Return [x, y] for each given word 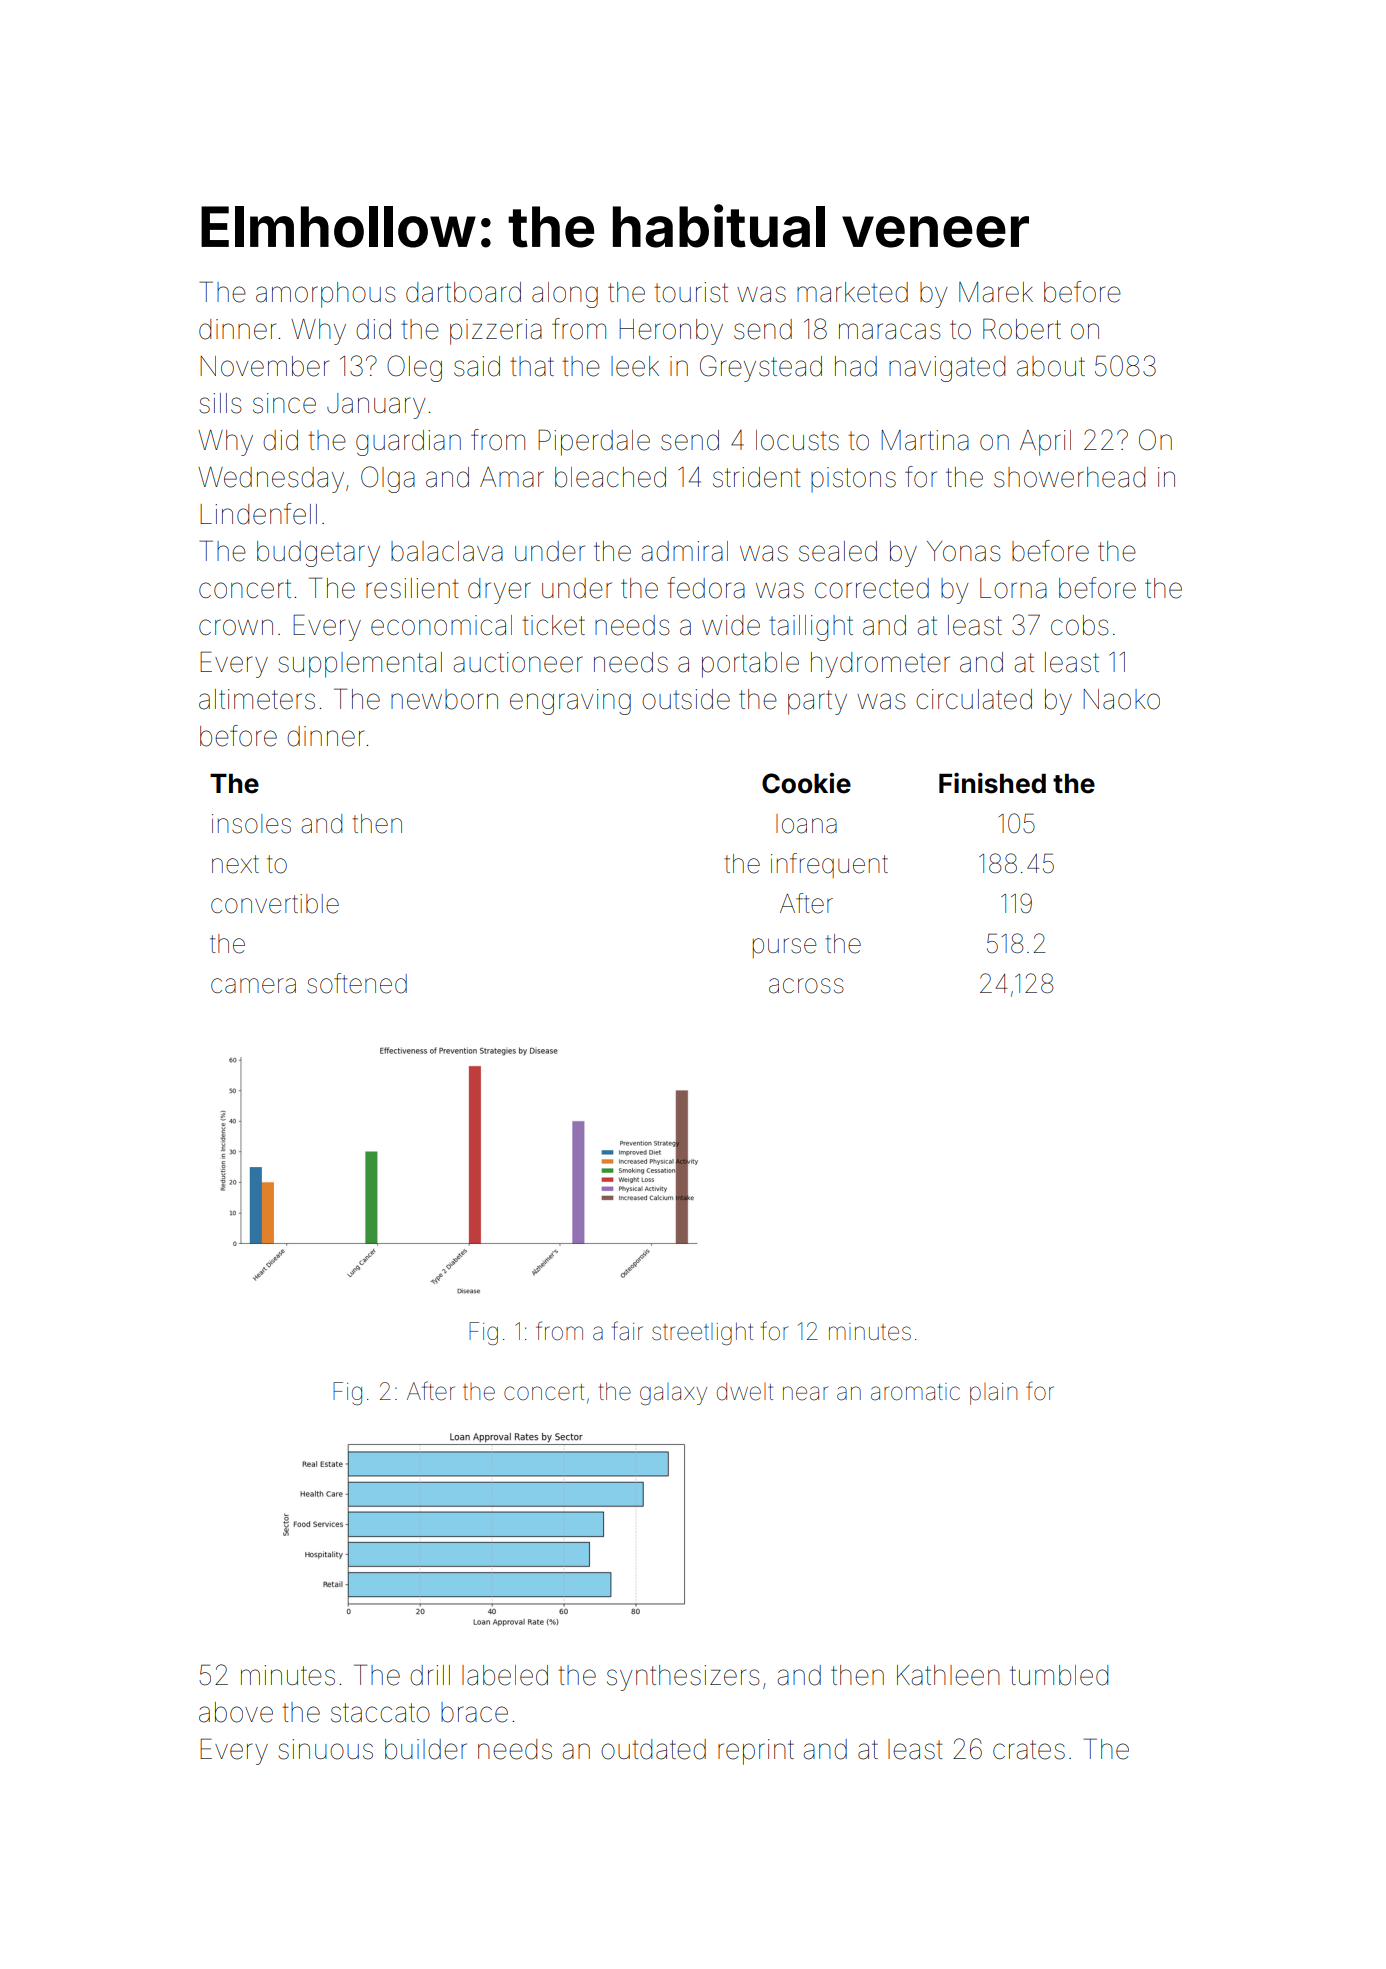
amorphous [326, 295]
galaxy [673, 1394]
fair [627, 1331]
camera [253, 986]
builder [426, 1749]
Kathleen [948, 1675]
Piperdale [594, 442]
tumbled [1059, 1675]
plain [993, 1394]
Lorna [1013, 588]
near [805, 1393]
